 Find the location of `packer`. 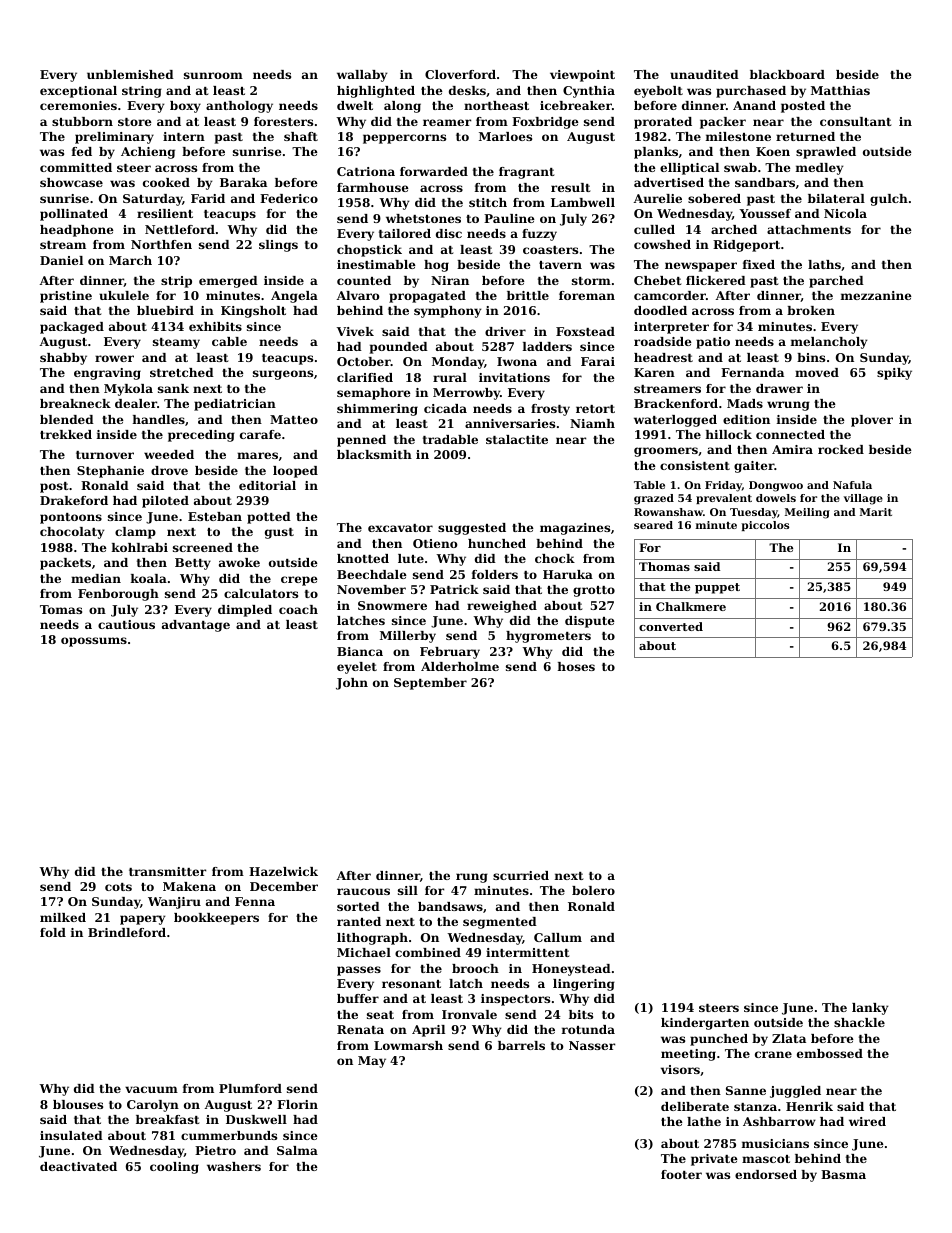

packer is located at coordinates (723, 123).
